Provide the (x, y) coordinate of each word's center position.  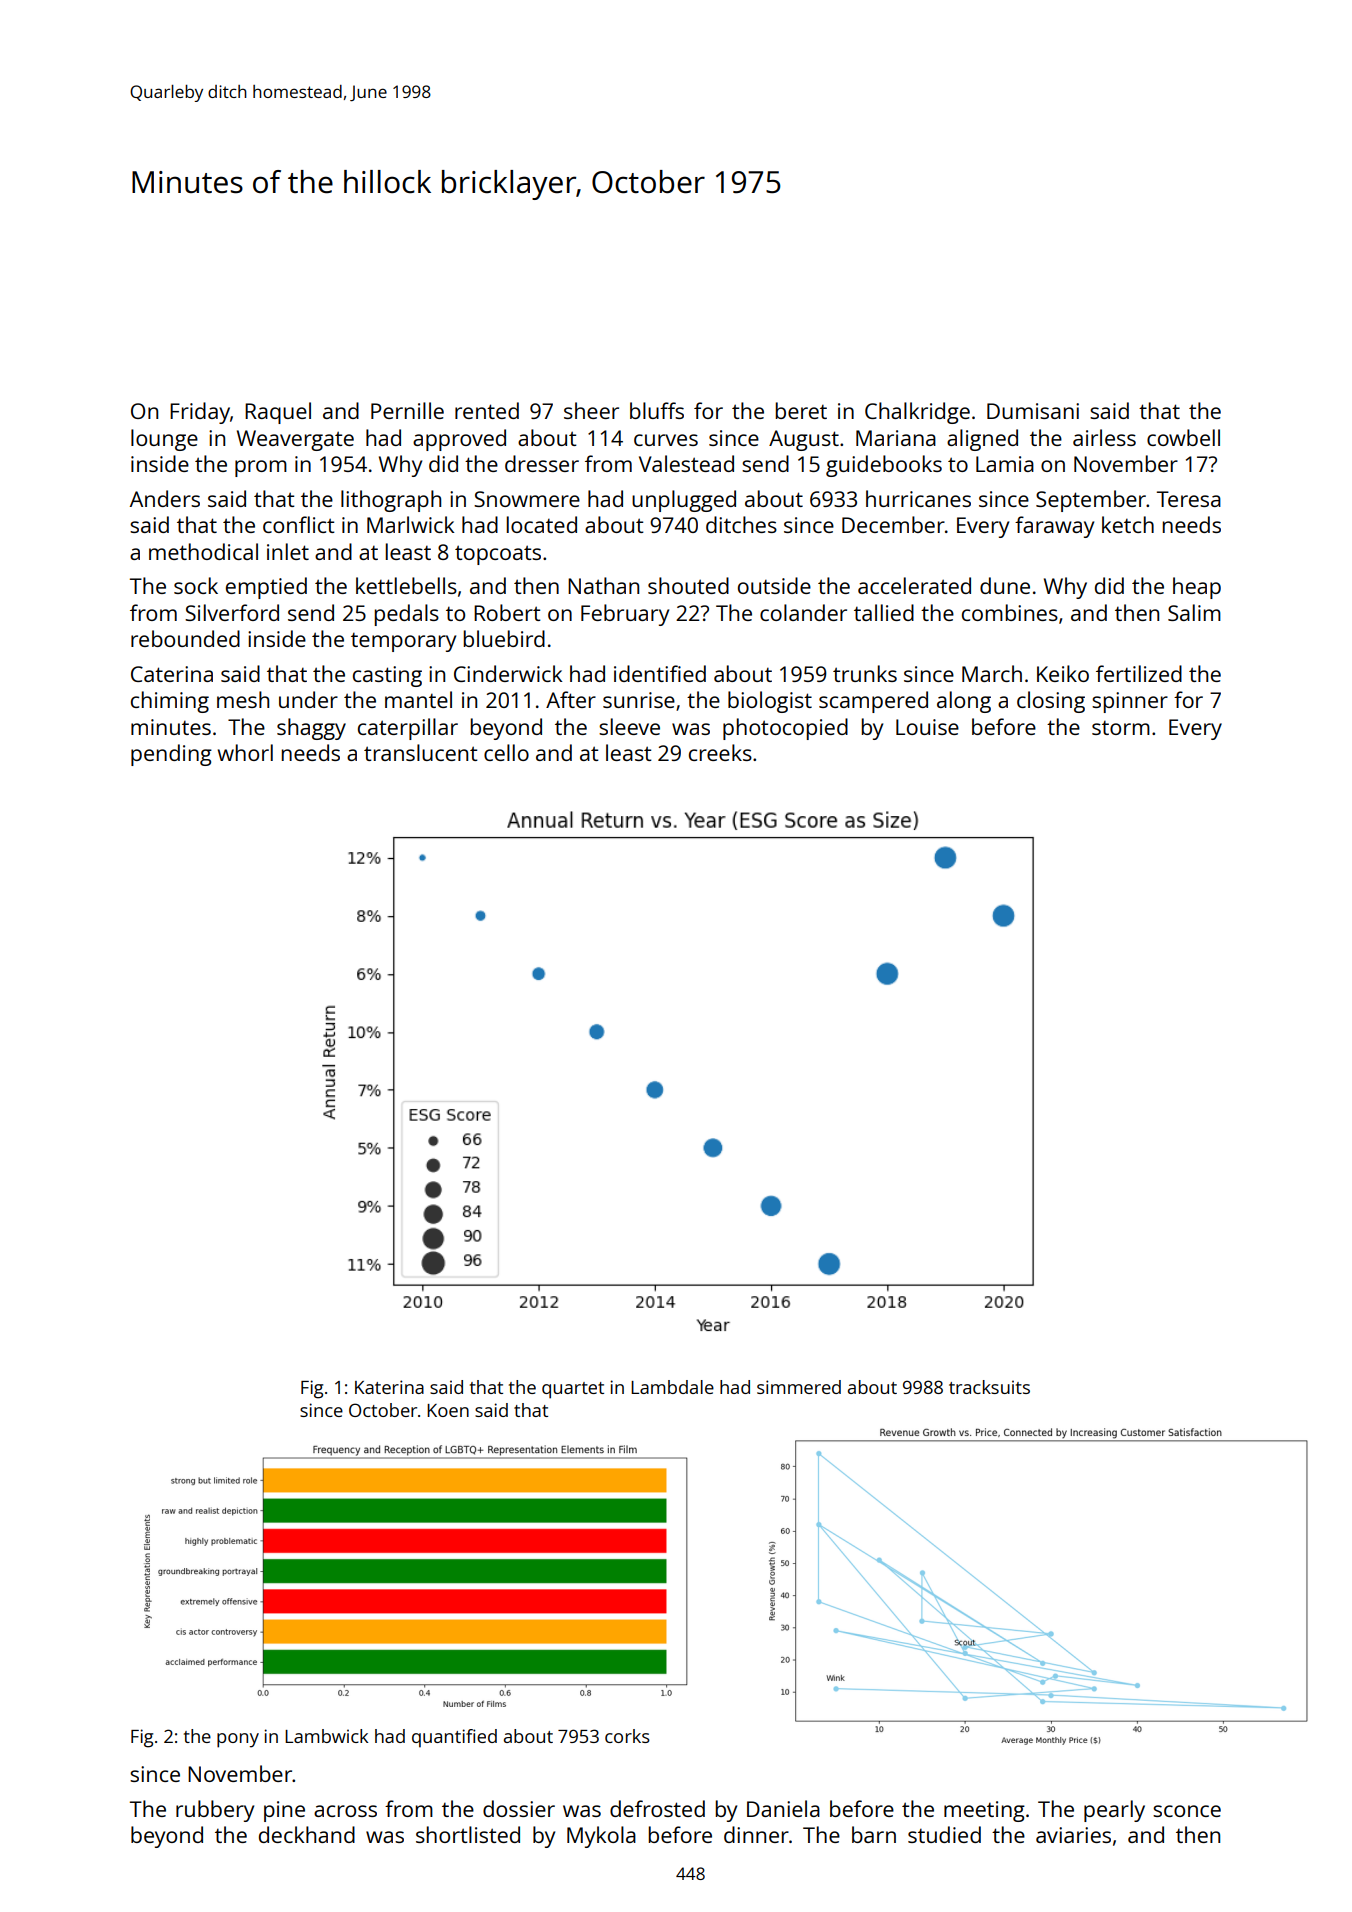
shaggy (311, 729)
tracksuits (989, 1387)
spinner (1130, 702)
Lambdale (672, 1387)
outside (774, 585)
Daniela (783, 1808)
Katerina (389, 1387)
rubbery (215, 1811)
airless (1104, 437)
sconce (1187, 1811)
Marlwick (410, 524)
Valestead (686, 463)
